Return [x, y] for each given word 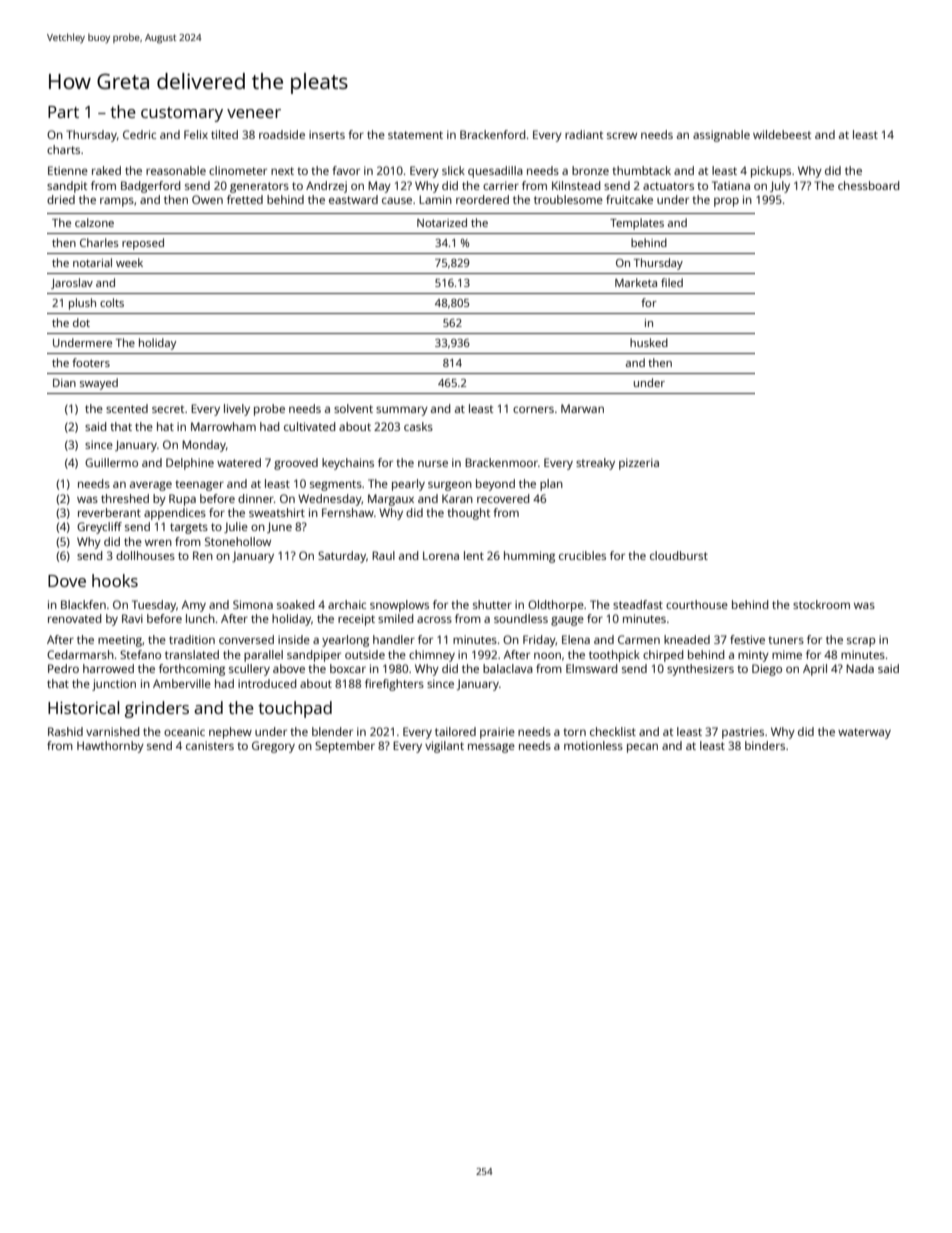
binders [765, 745]
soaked [295, 604]
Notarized [442, 222]
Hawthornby [110, 747]
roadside [282, 134]
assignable [721, 136]
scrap [861, 642]
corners [533, 409]
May [379, 187]
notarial [92, 262]
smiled [395, 618]
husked [649, 342]
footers [91, 362]
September [345, 747]
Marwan [582, 408]
